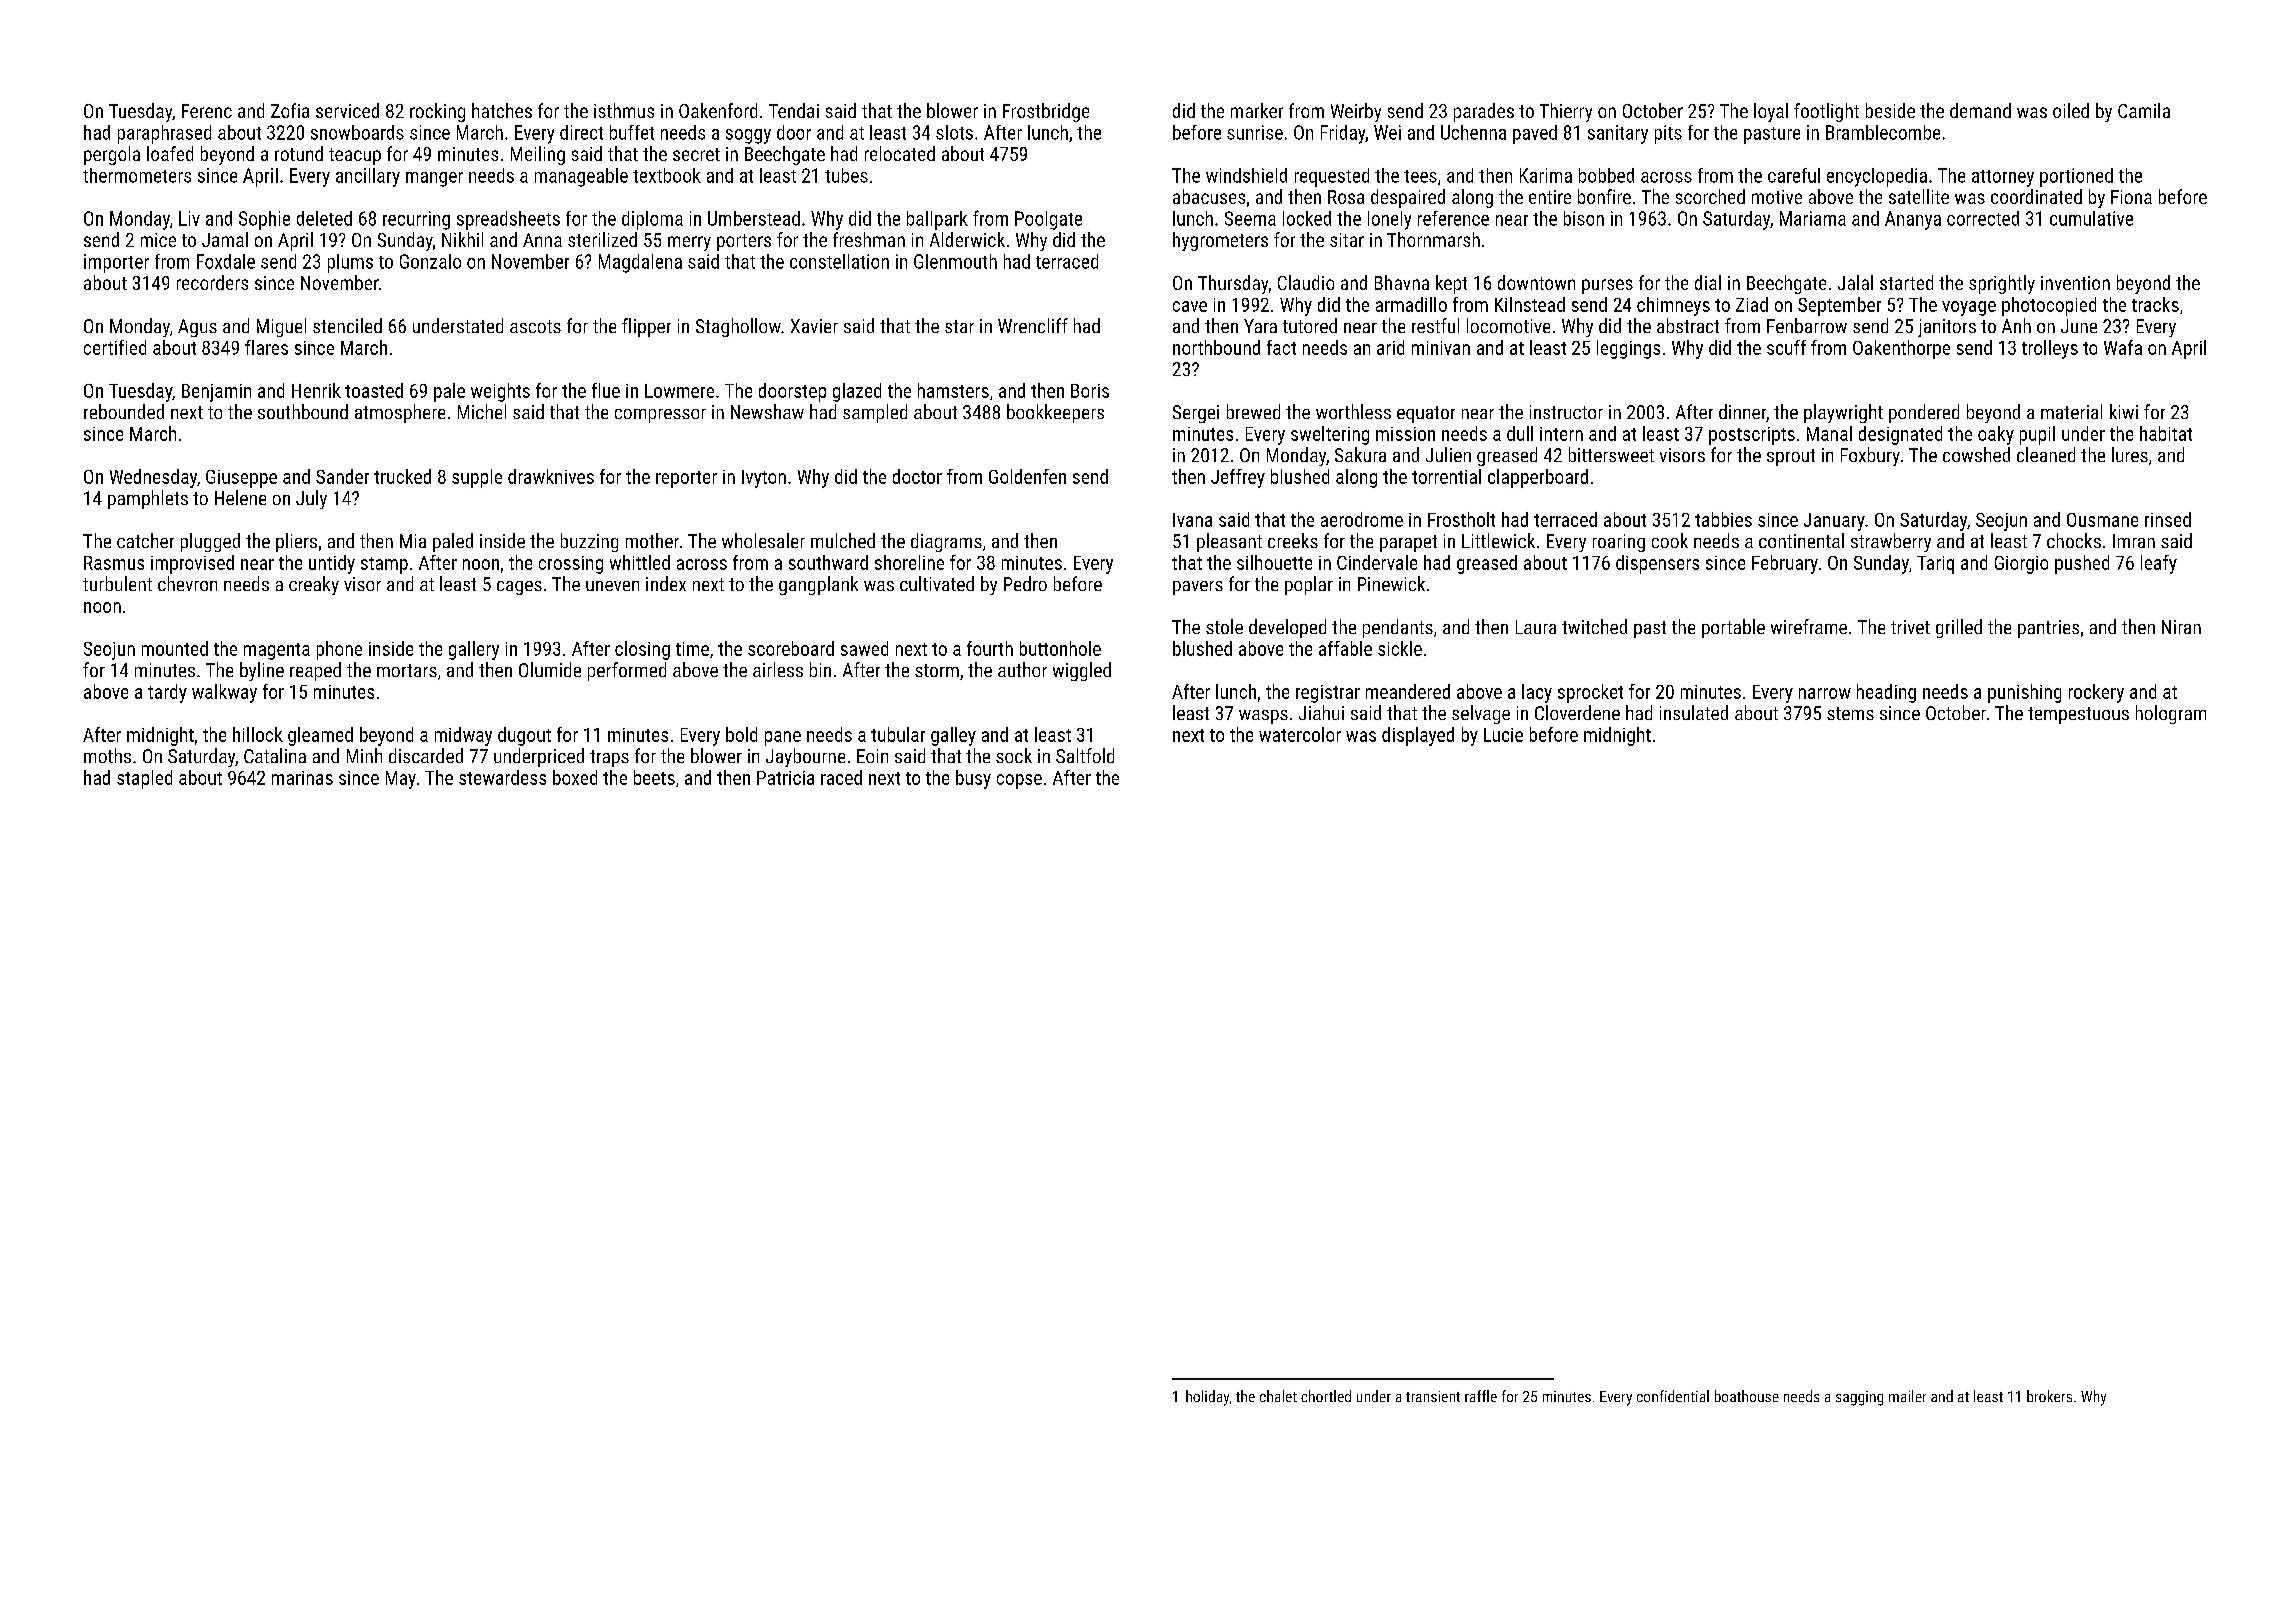  What do you see at coordinates (1224, 626) in the image?
I see `stole` at bounding box center [1224, 626].
